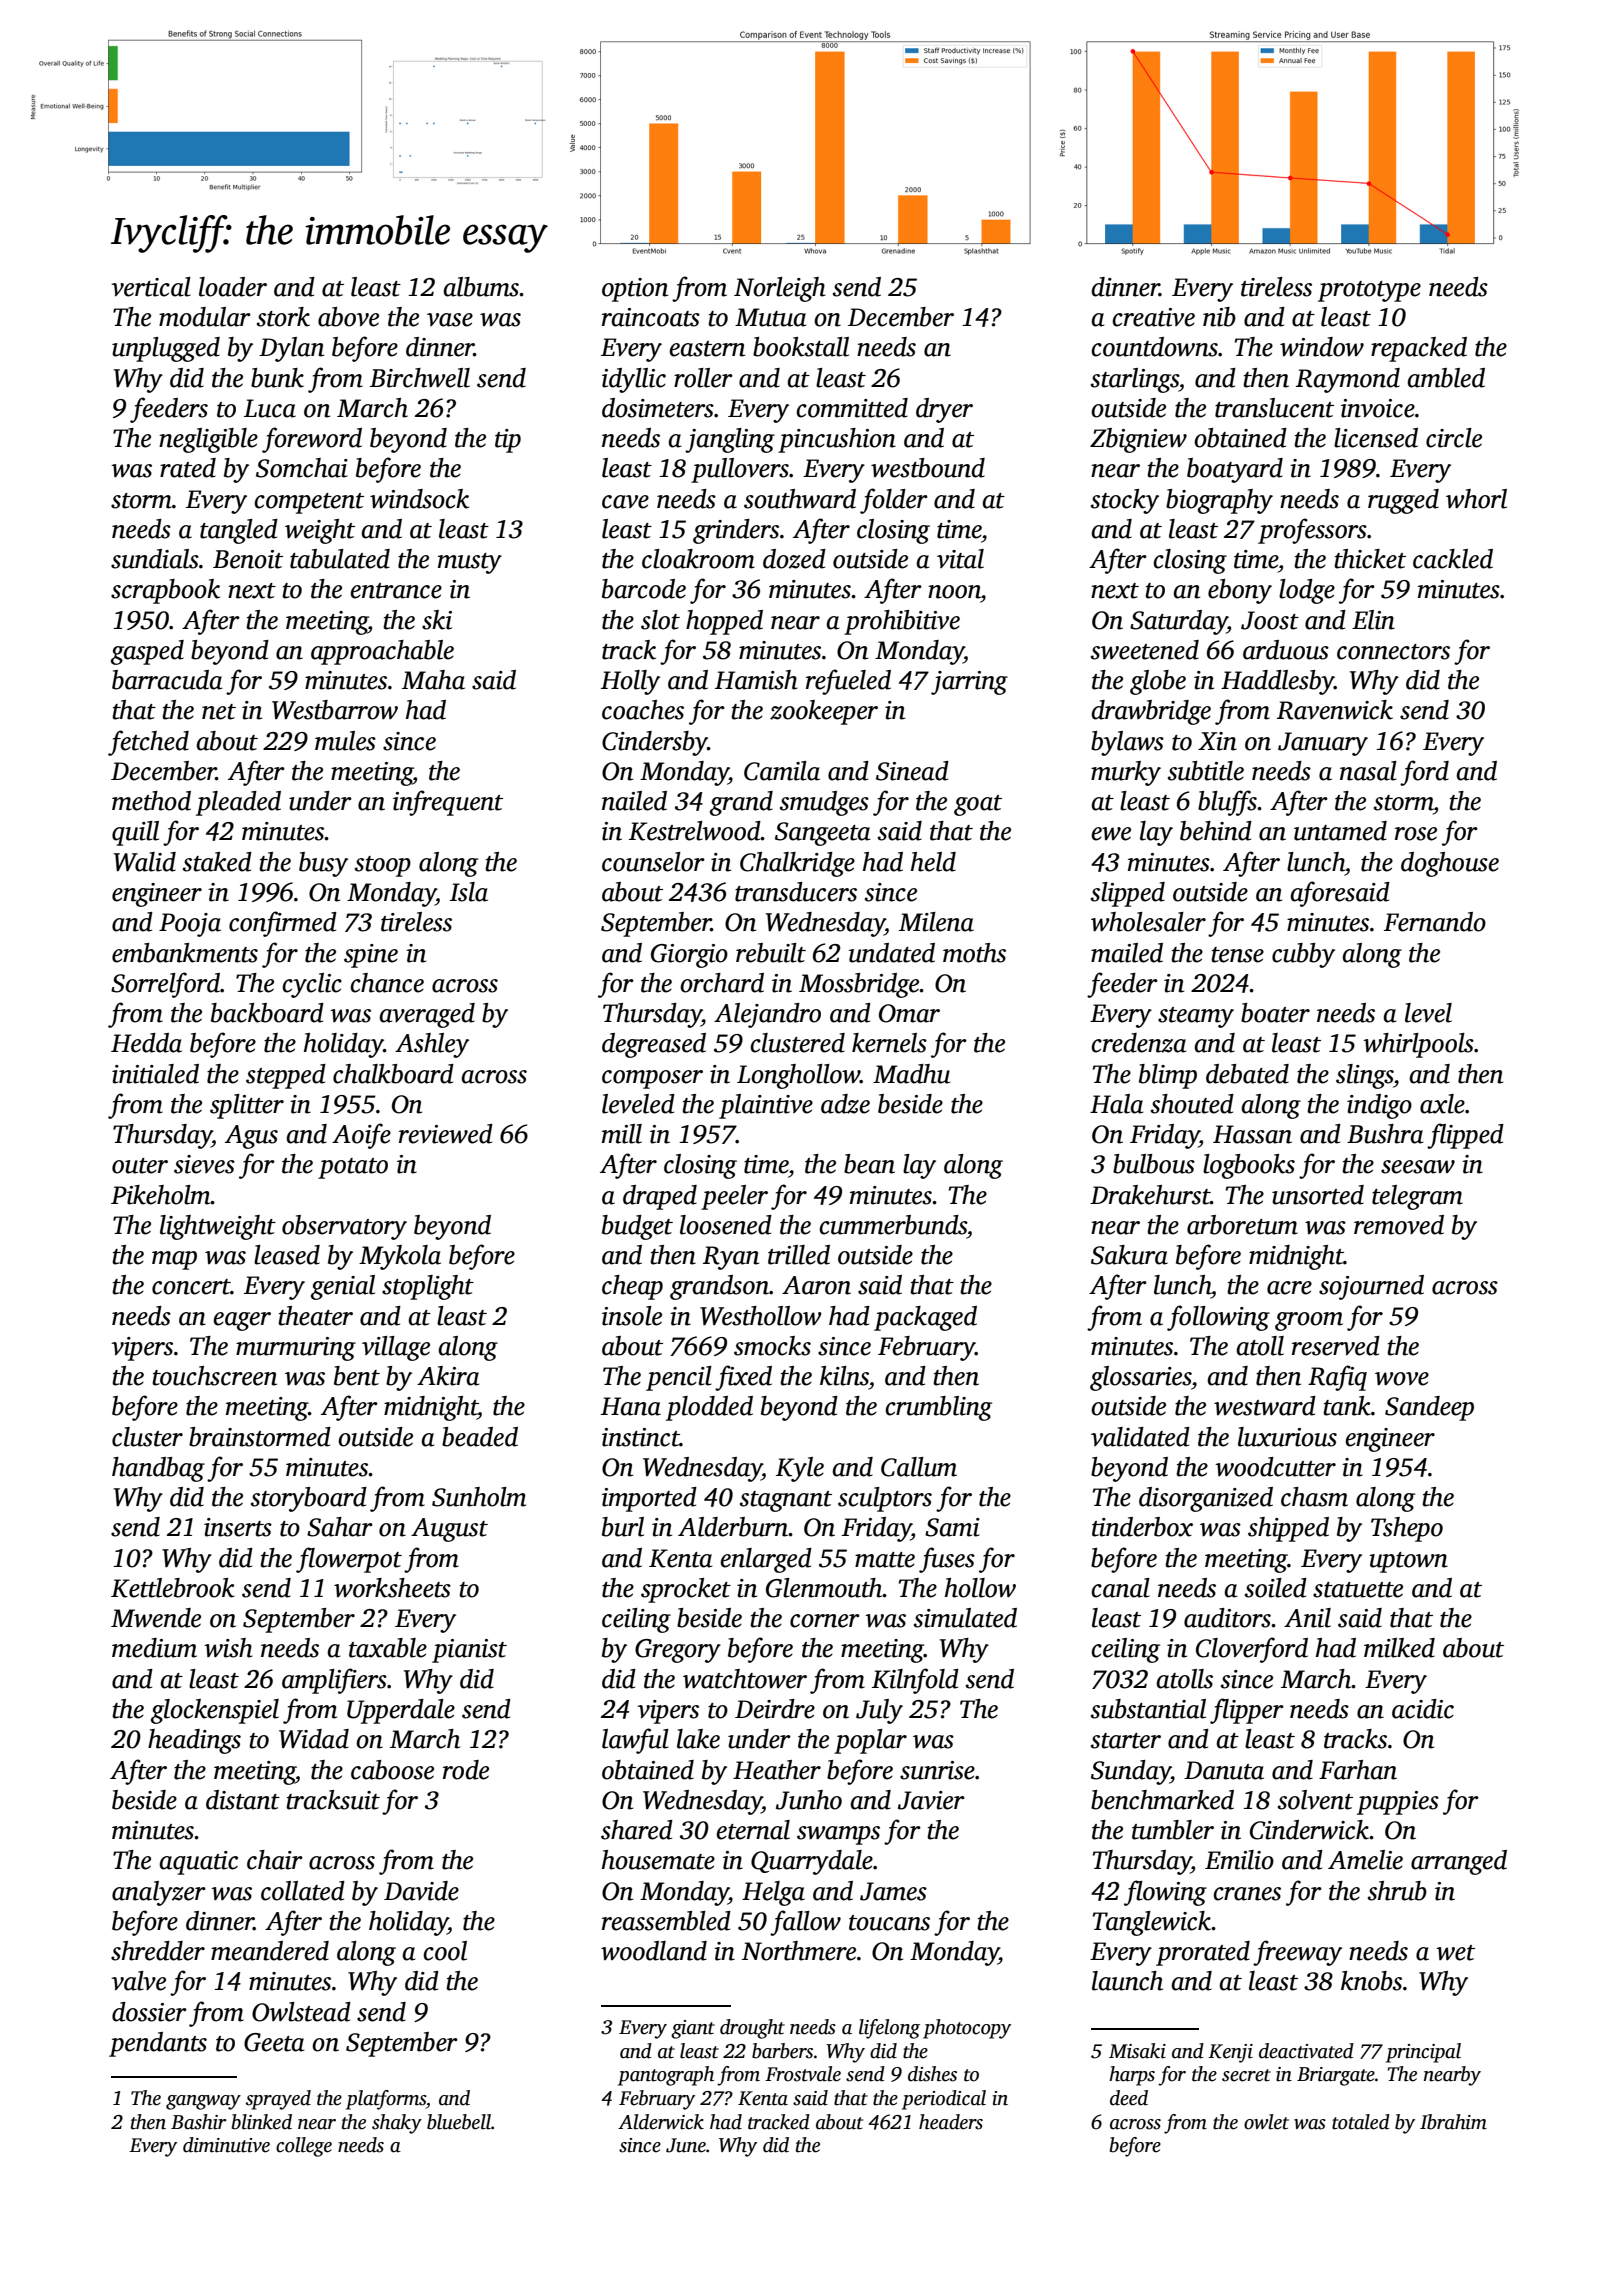 The height and width of the page is (2292, 1620). What do you see at coordinates (1277, 682) in the page?
I see `Haddlesby` at bounding box center [1277, 682].
